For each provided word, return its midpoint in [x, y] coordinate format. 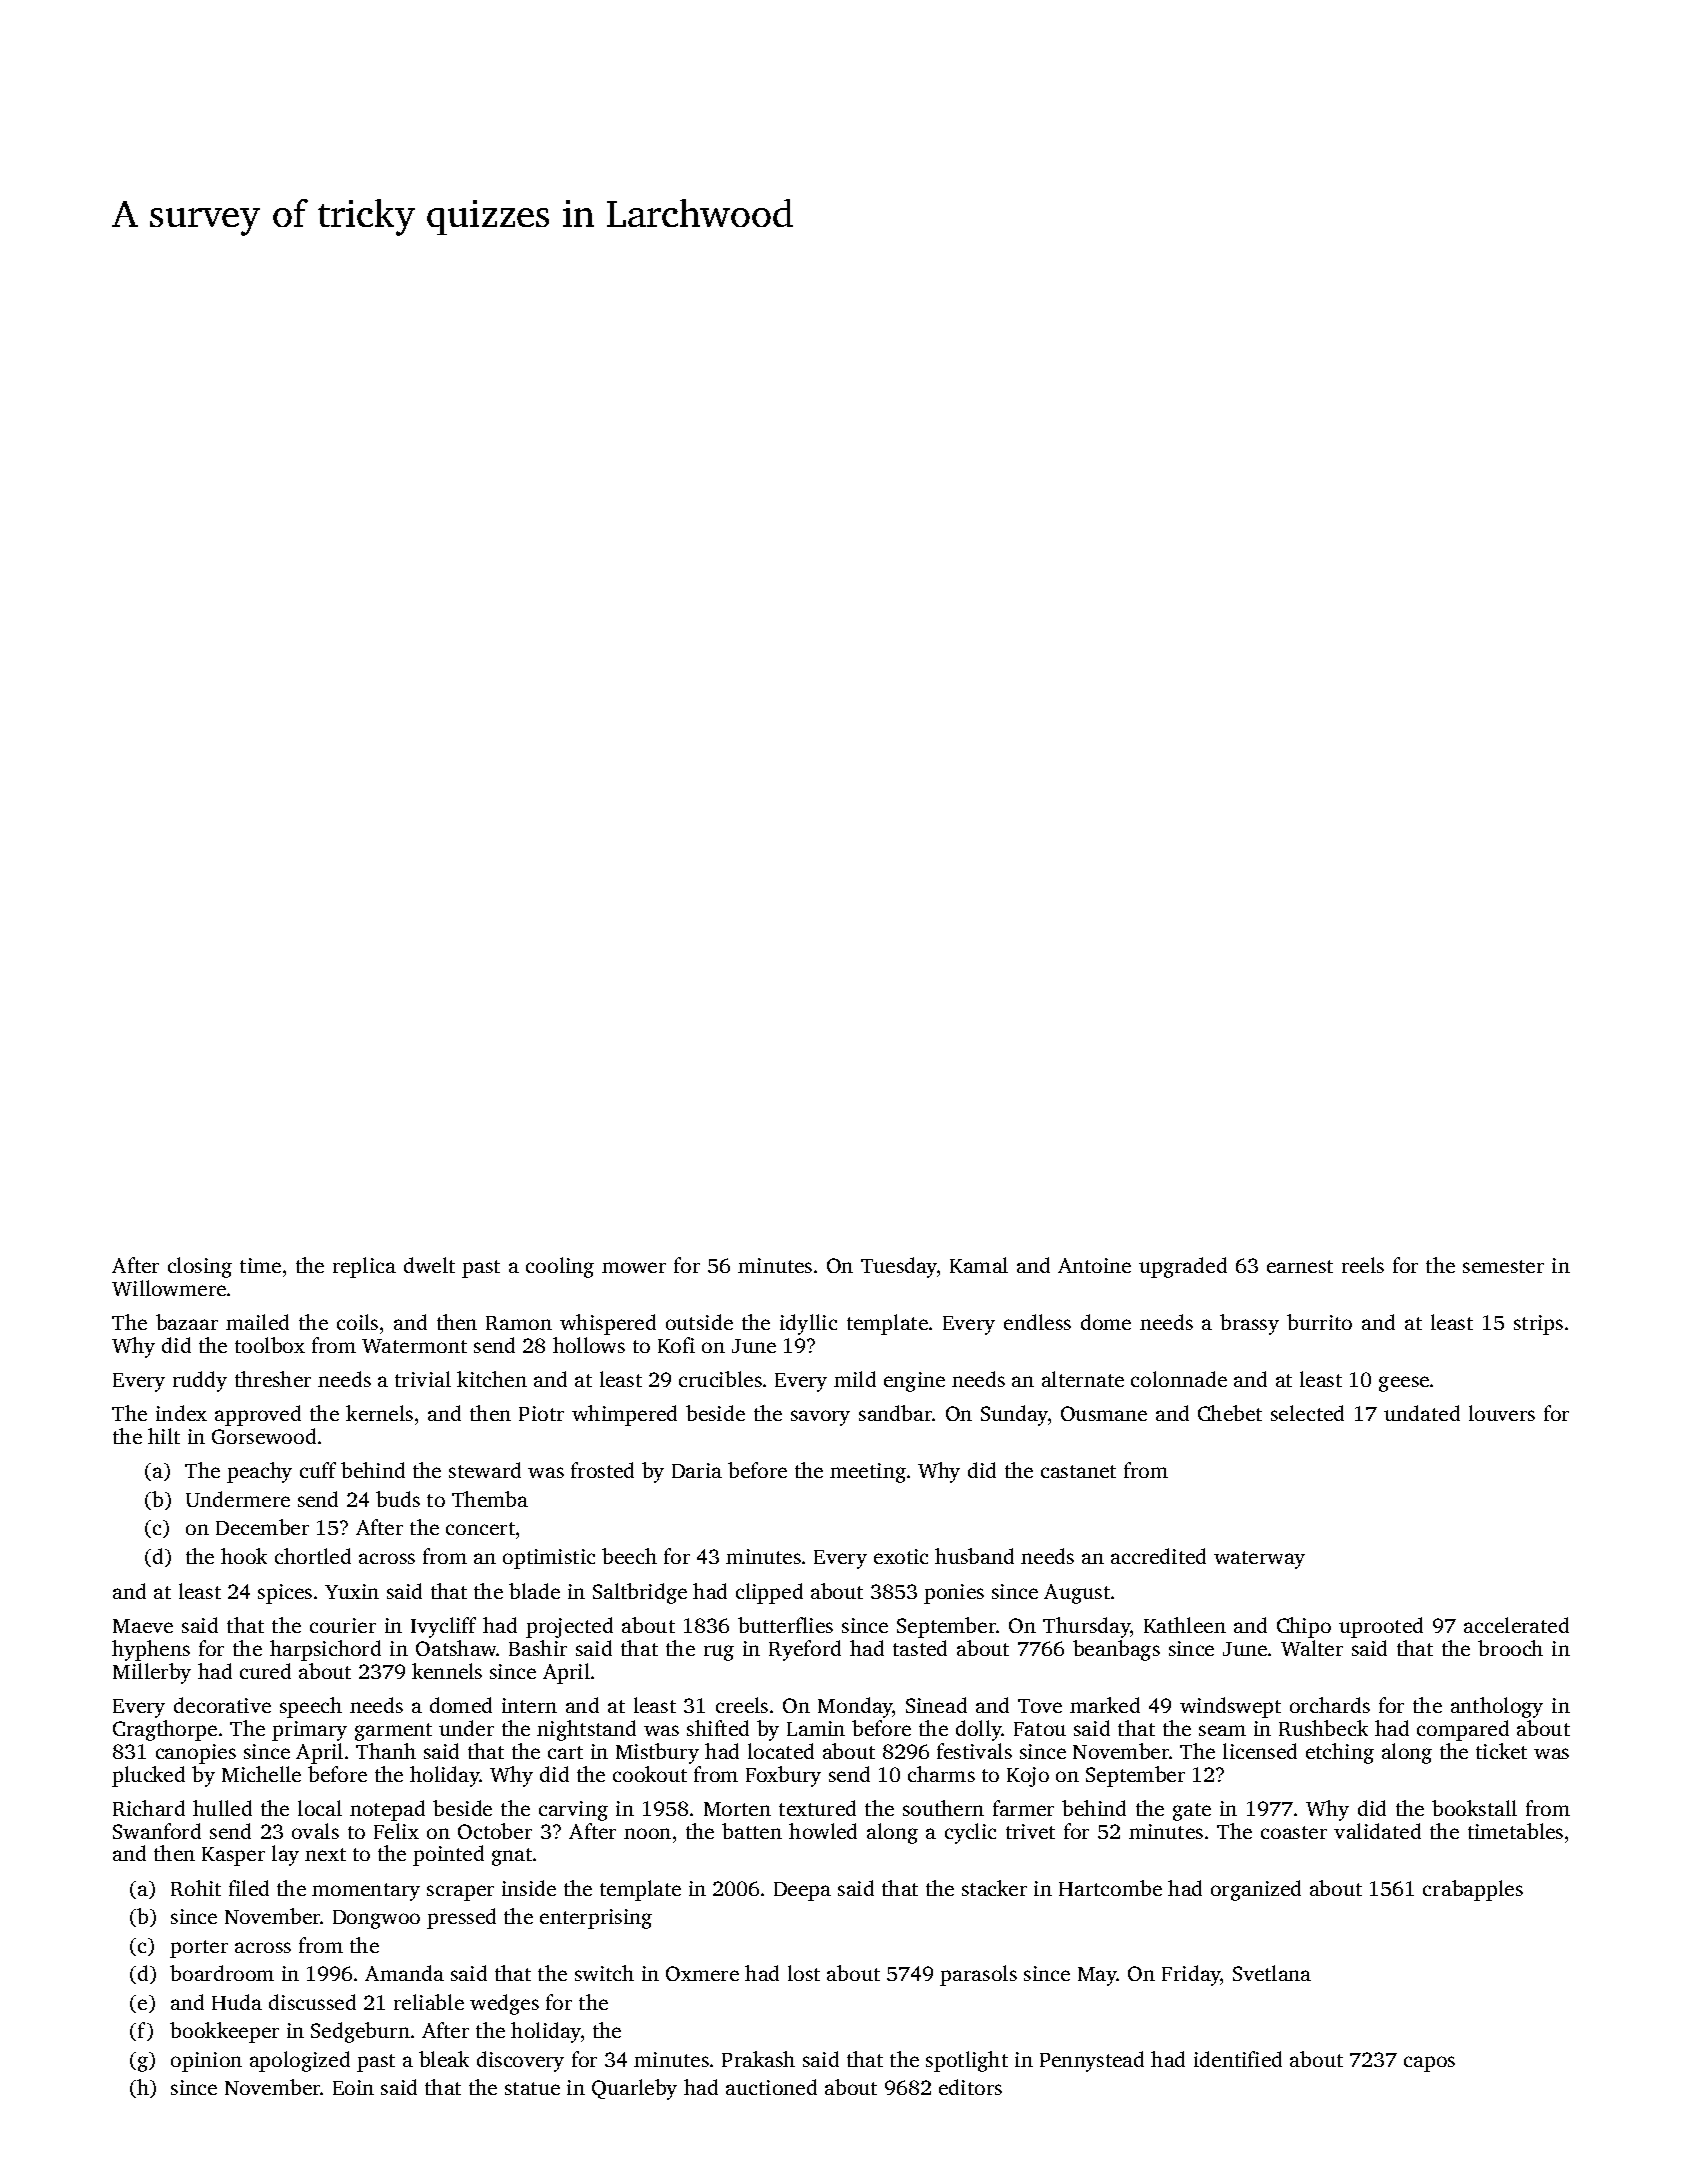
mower [634, 1267]
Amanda [404, 1973]
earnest [1300, 1266]
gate [1192, 1812]
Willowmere [169, 1288]
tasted [920, 1648]
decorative [222, 1705]
